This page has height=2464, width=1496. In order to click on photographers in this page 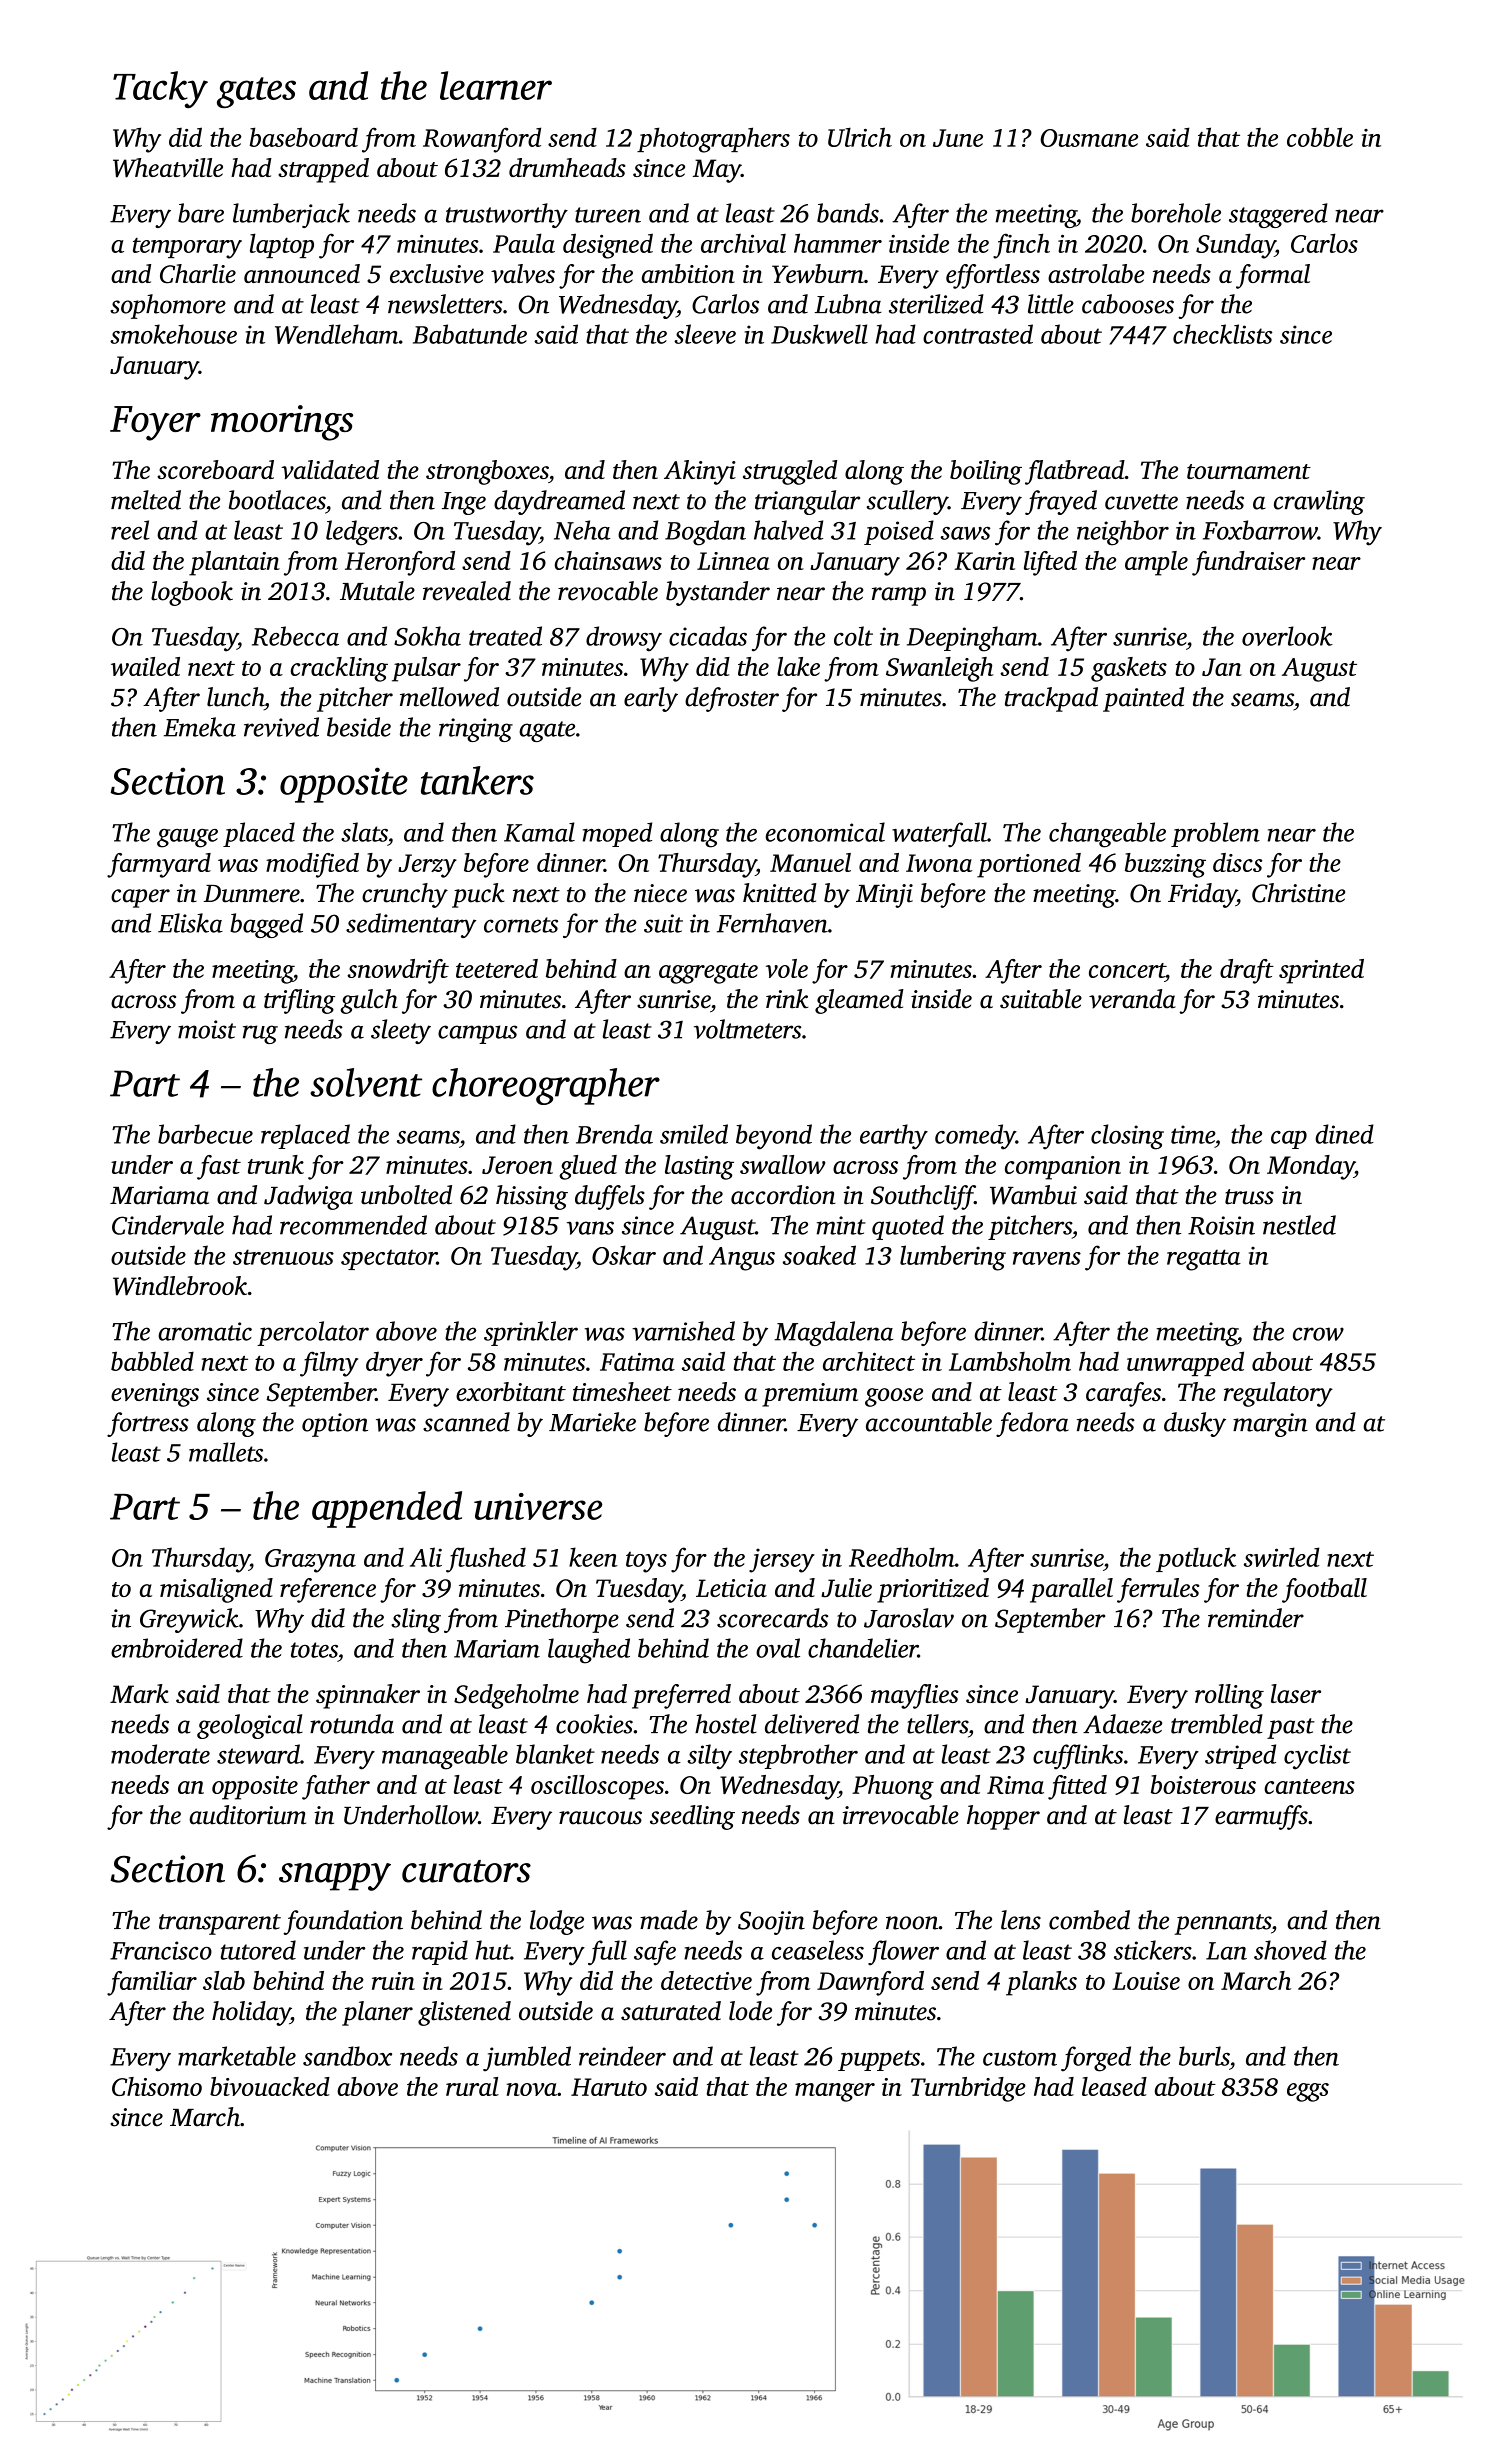, I will do `click(713, 140)`.
